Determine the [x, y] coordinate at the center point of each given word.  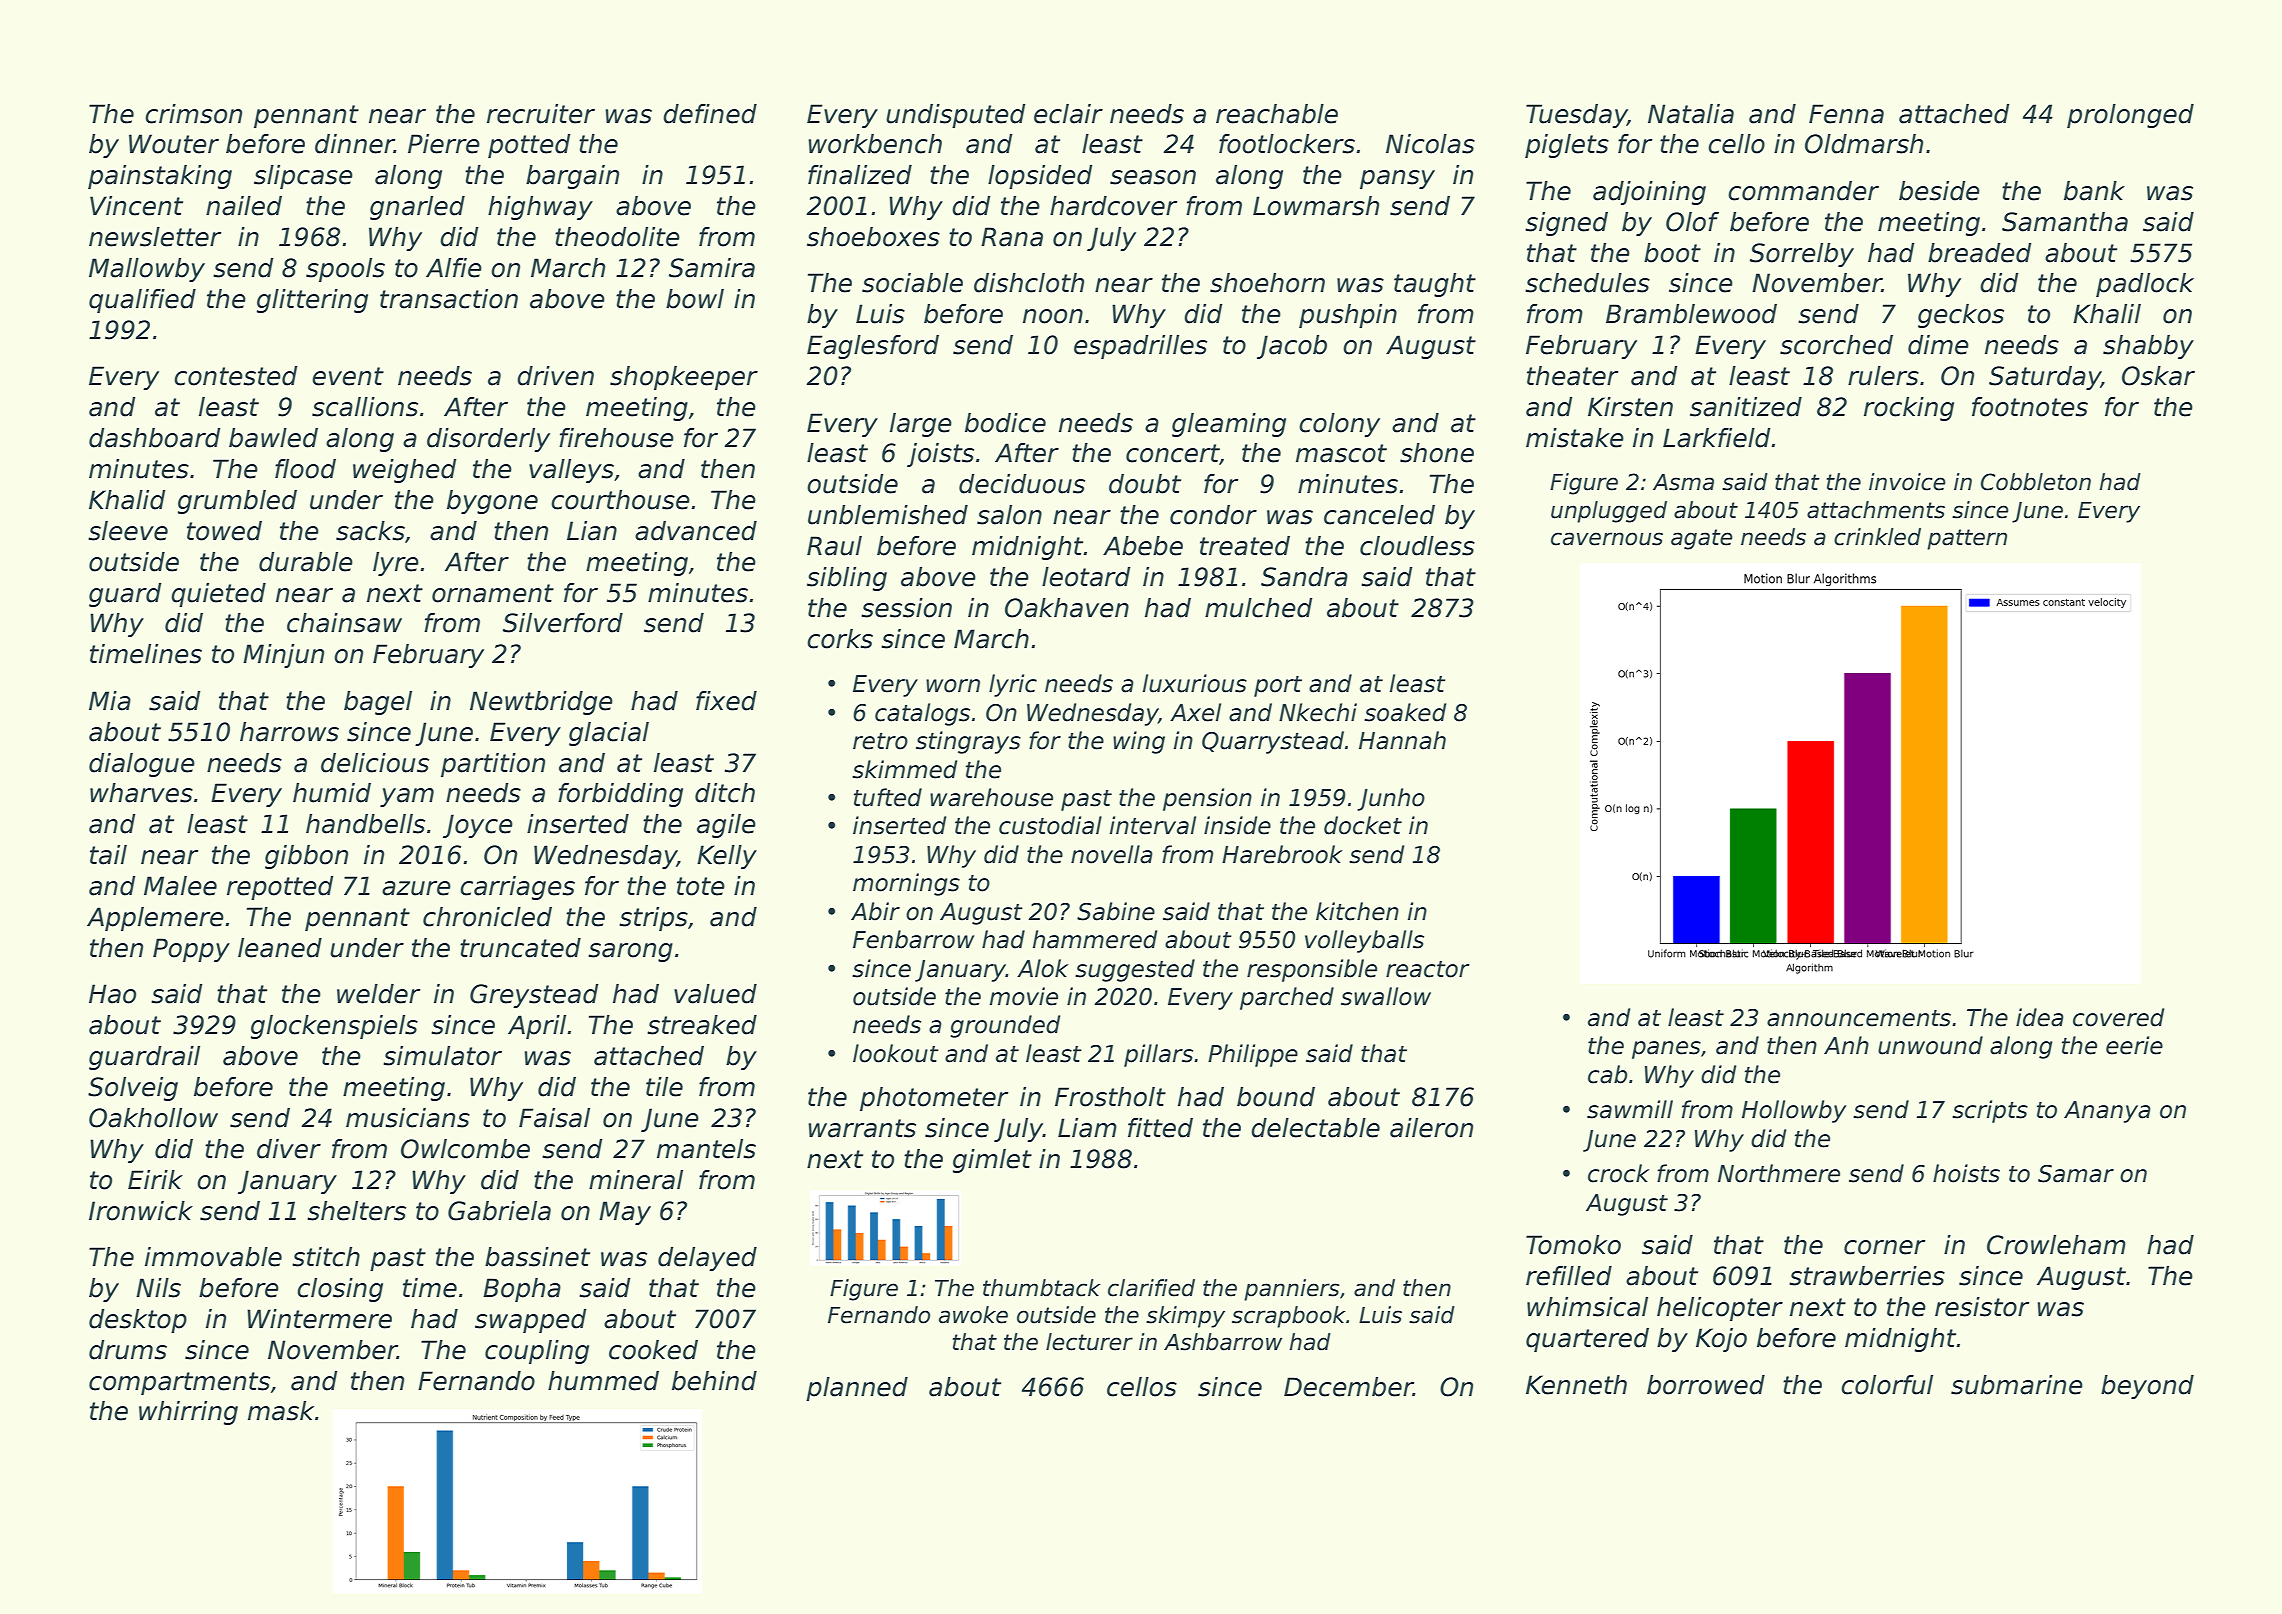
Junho [1391, 799]
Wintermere [319, 1319]
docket [1363, 825]
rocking [1909, 409]
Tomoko [1573, 1245]
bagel [378, 703]
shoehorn [1267, 283]
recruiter [541, 114]
